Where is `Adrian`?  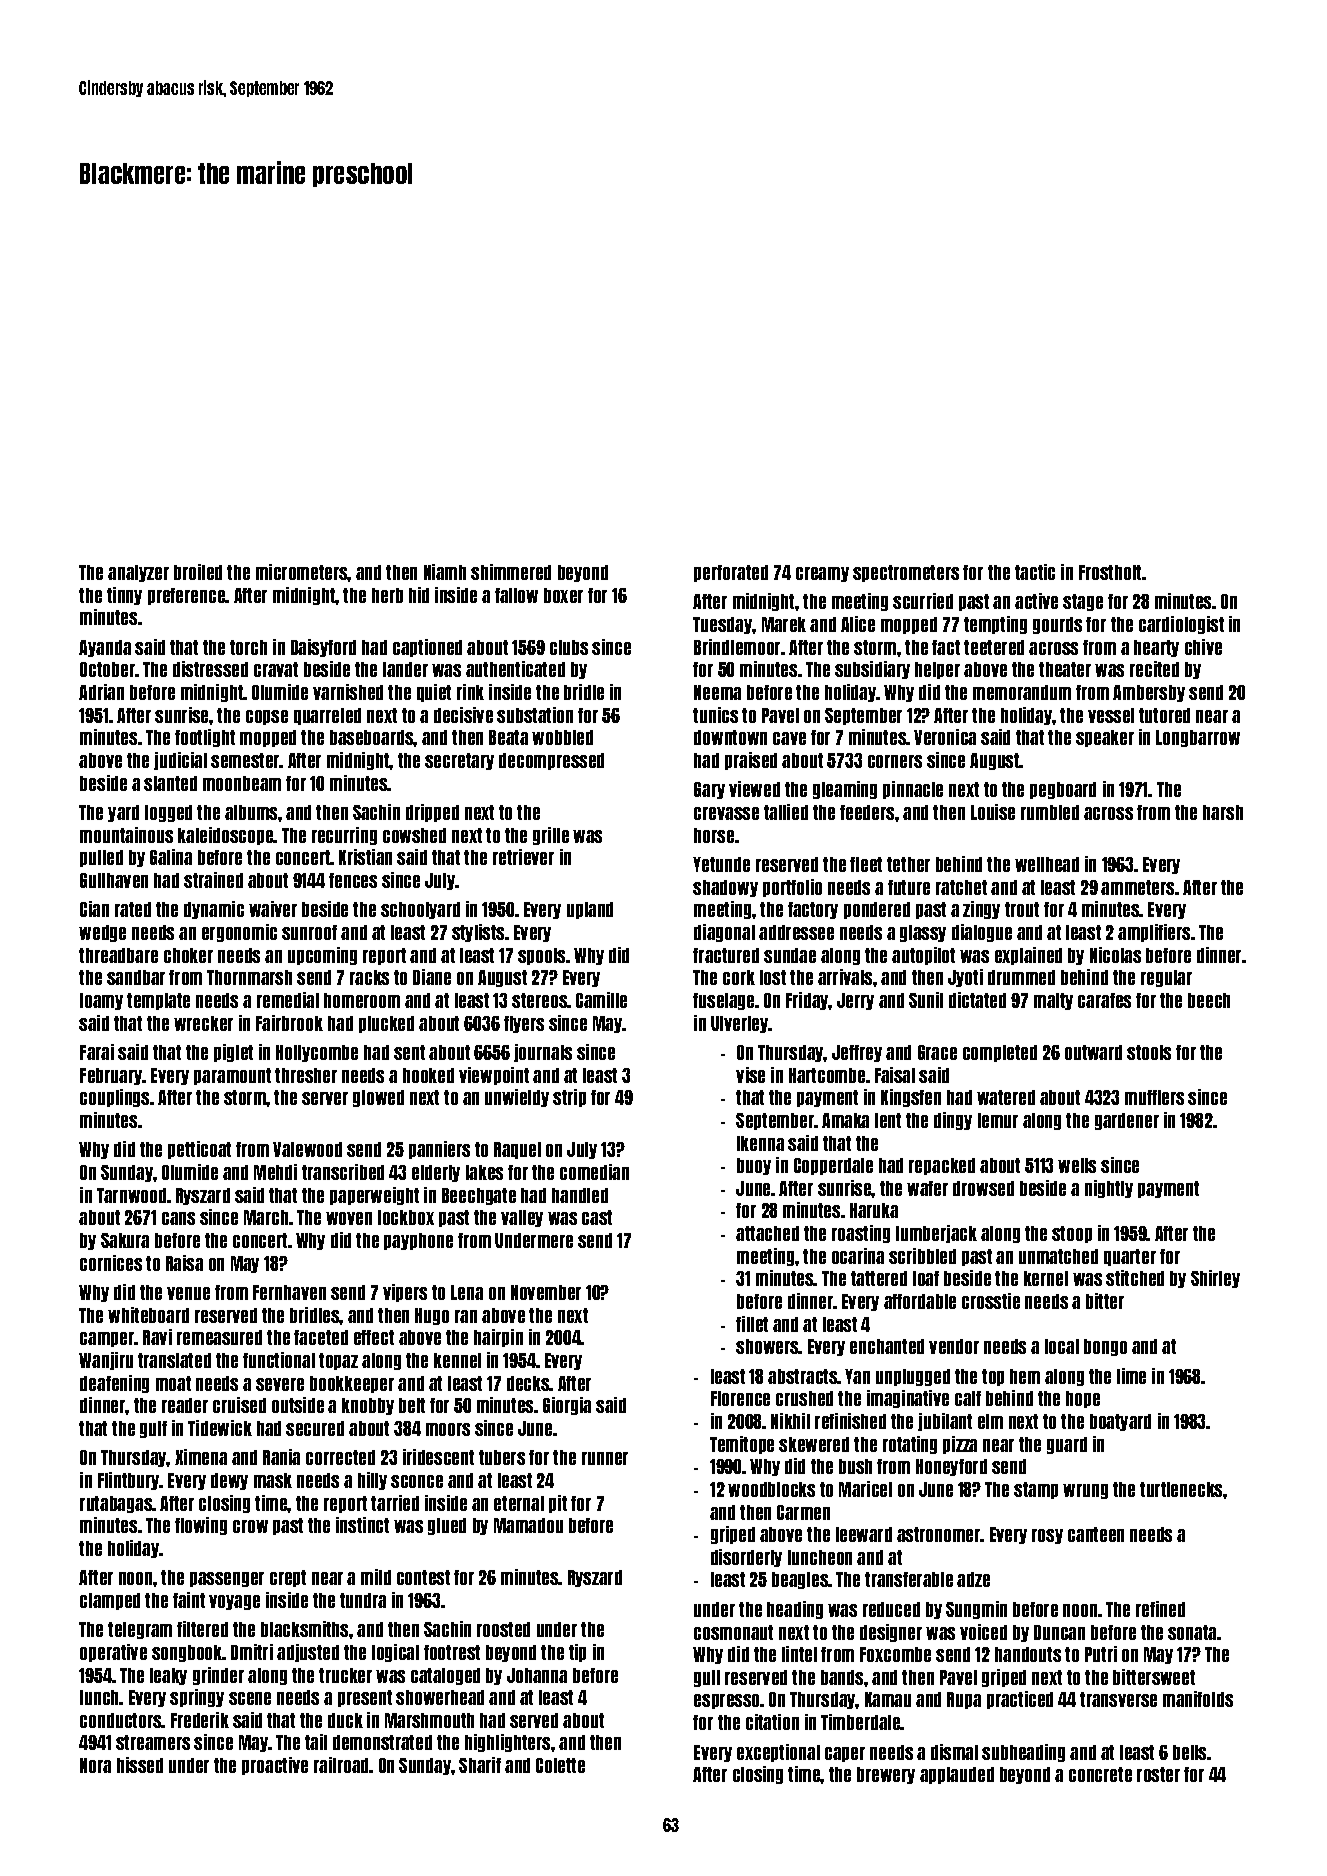 Adrian is located at coordinates (101, 692).
